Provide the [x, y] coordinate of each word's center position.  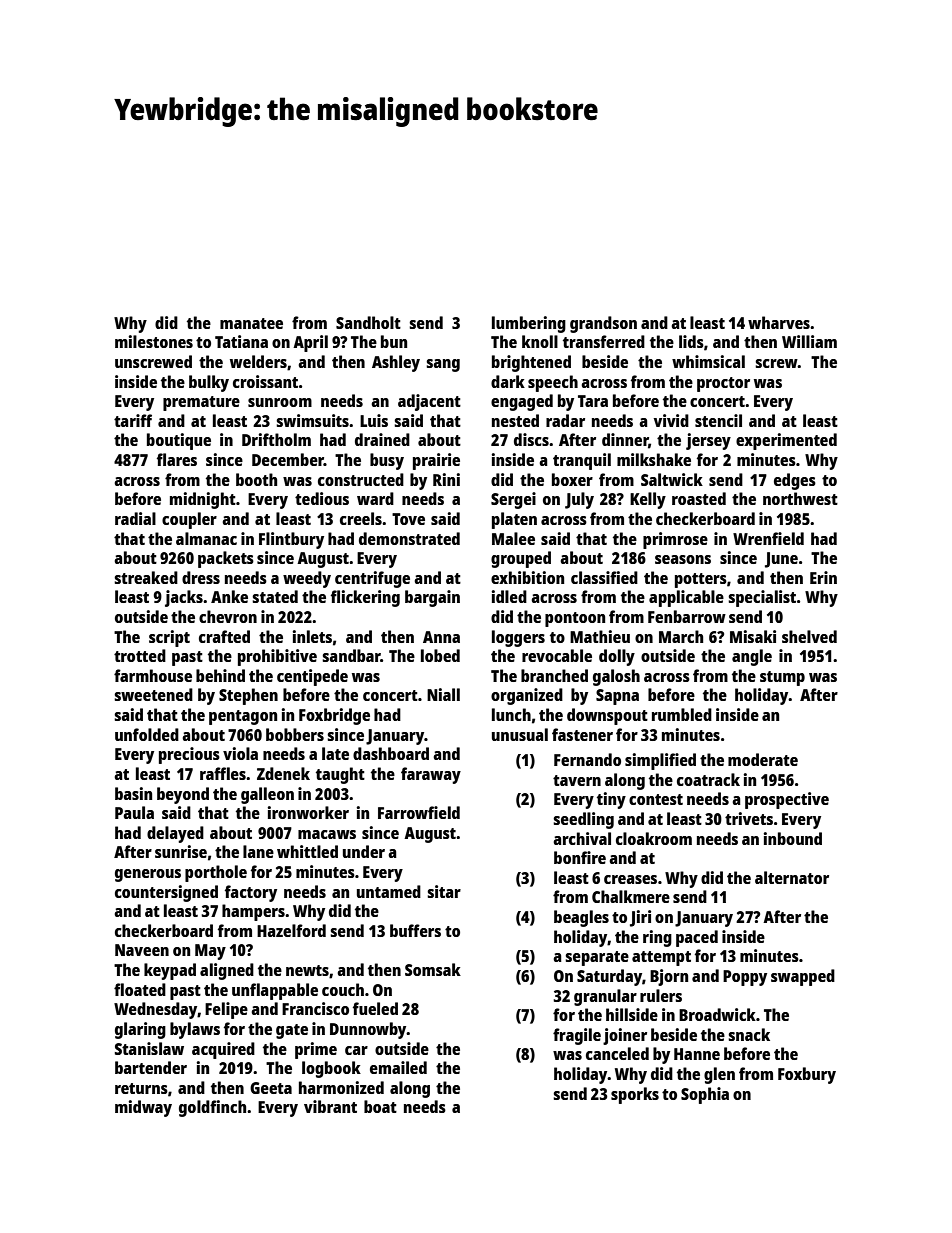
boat [380, 1106]
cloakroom [654, 838]
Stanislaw [149, 1048]
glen [719, 1075]
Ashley [396, 363]
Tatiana [241, 341]
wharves [779, 322]
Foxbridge [334, 716]
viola [240, 753]
